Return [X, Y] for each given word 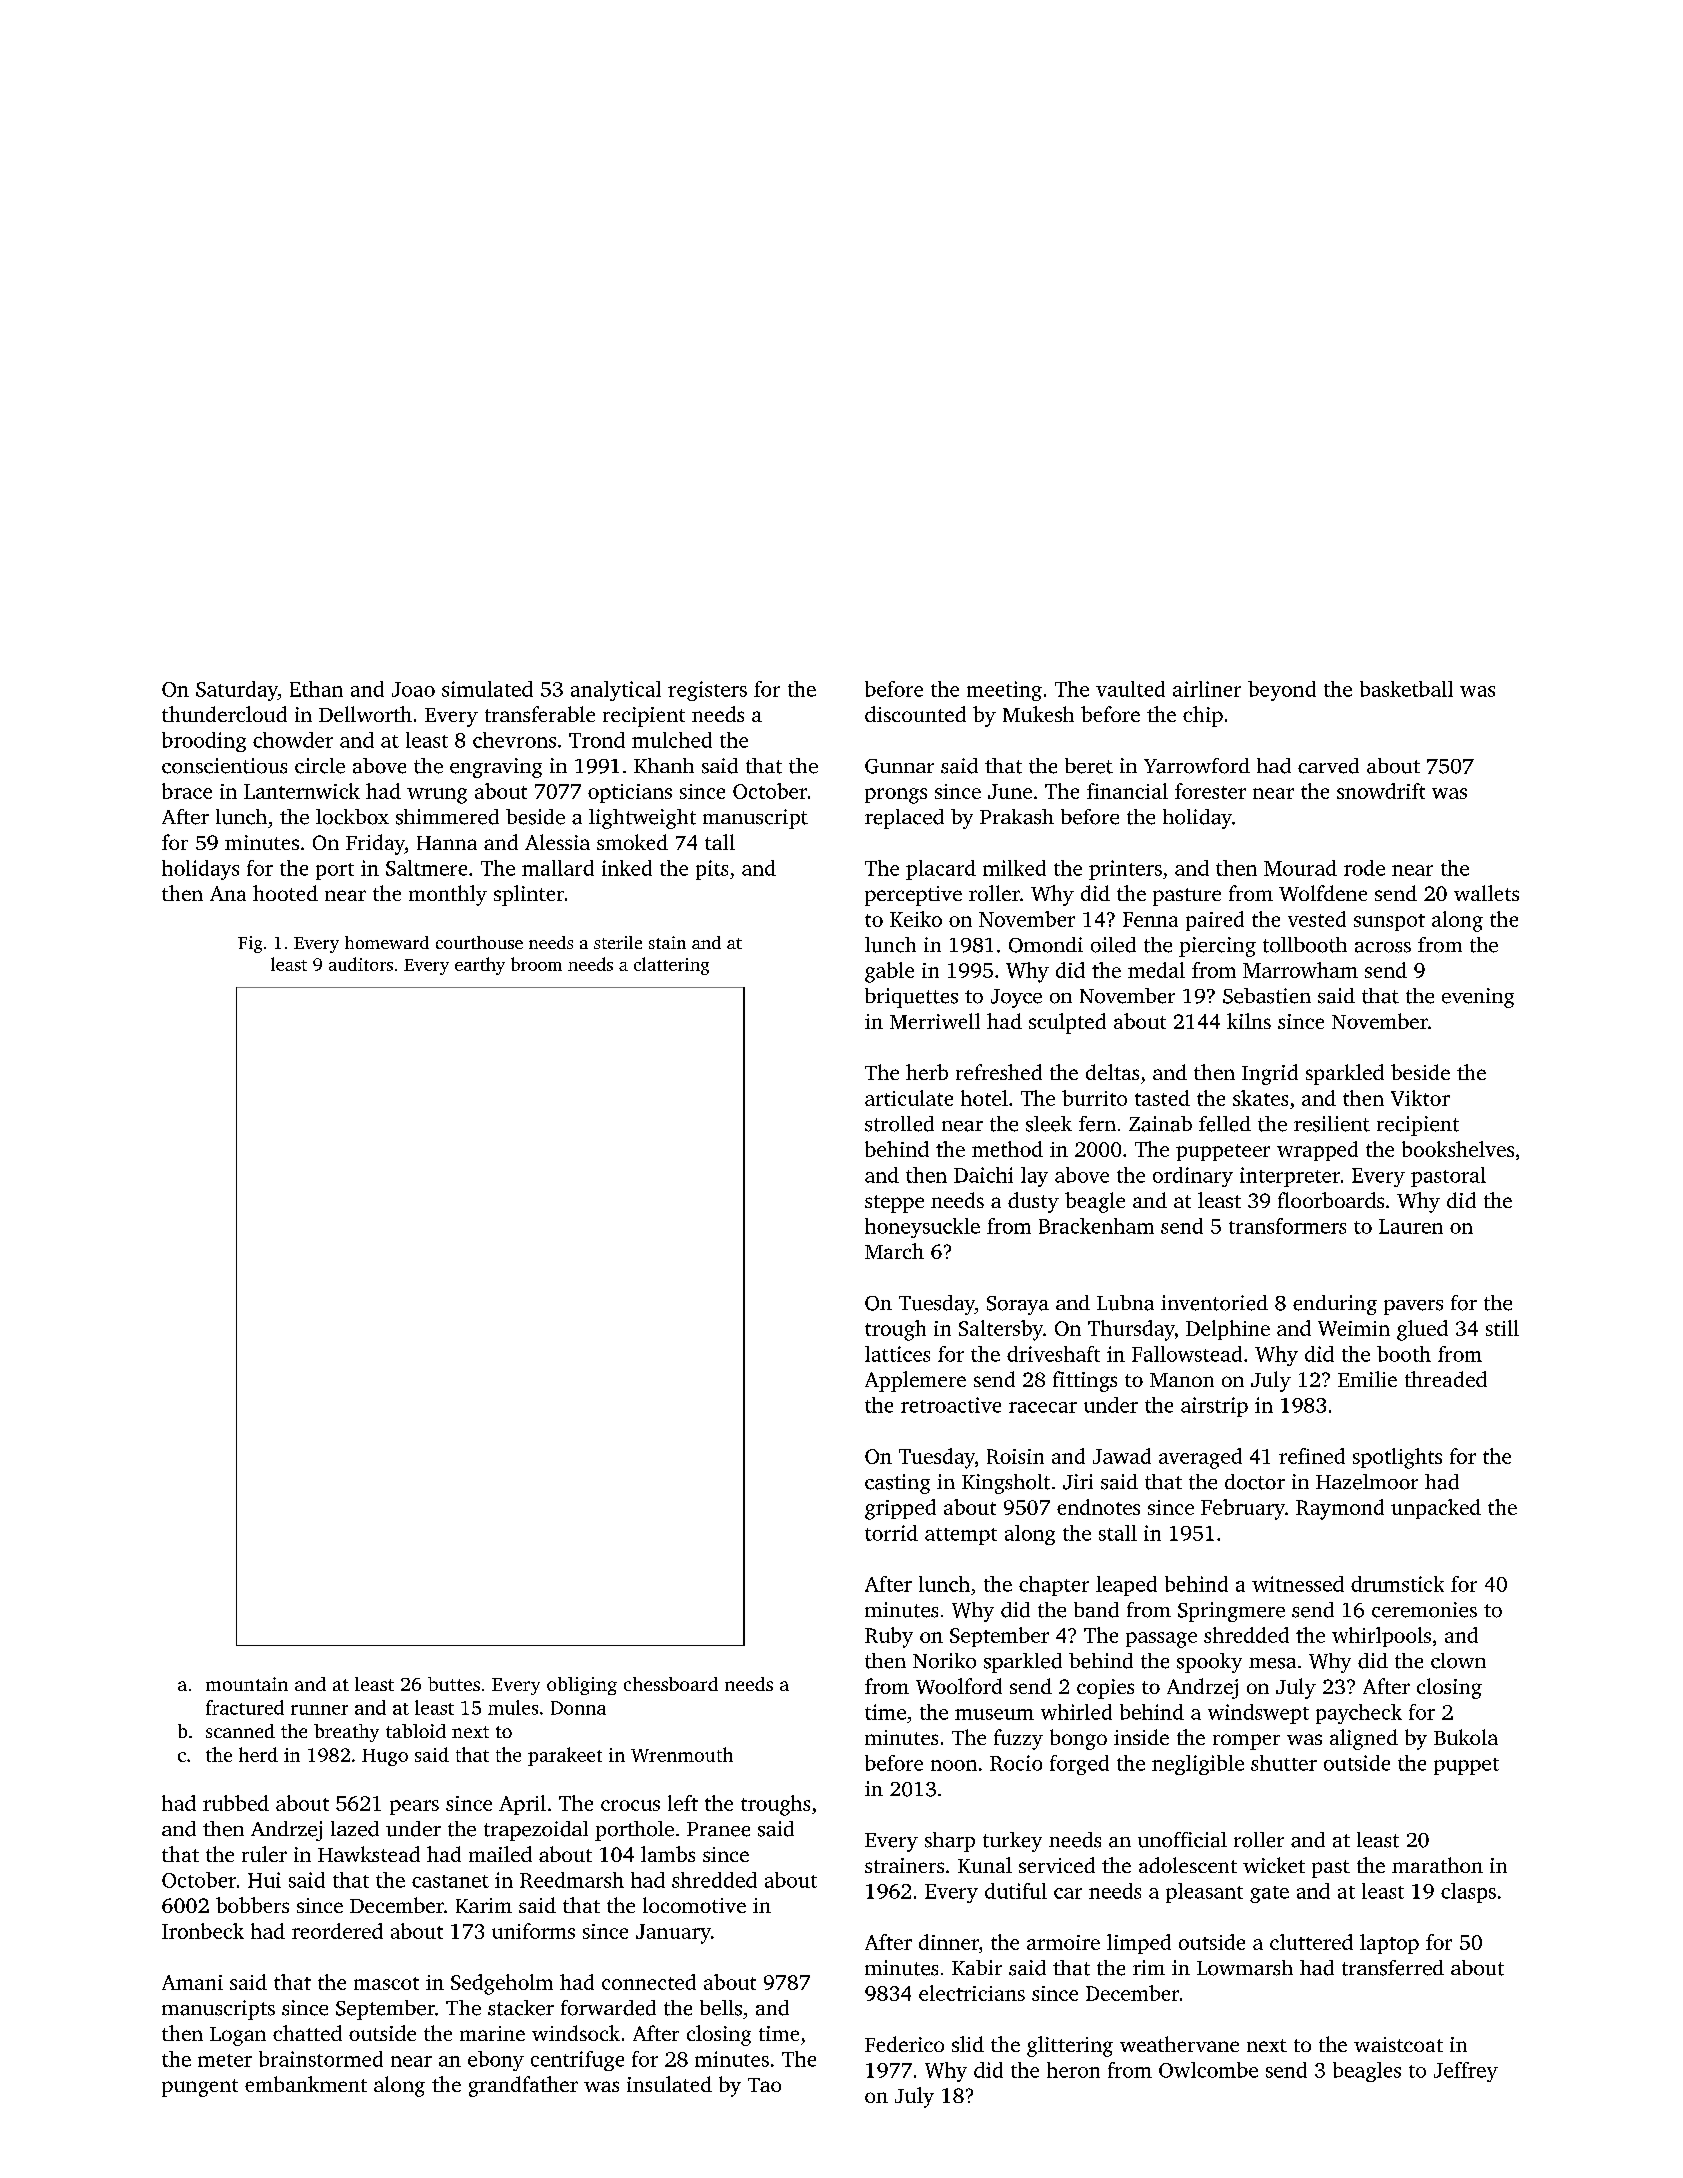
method [1007, 1149]
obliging [582, 1686]
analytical [616, 691]
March [894, 1251]
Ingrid [1270, 1074]
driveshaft [1053, 1354]
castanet [450, 1881]
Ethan [316, 689]
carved [1328, 766]
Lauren [1411, 1226]
